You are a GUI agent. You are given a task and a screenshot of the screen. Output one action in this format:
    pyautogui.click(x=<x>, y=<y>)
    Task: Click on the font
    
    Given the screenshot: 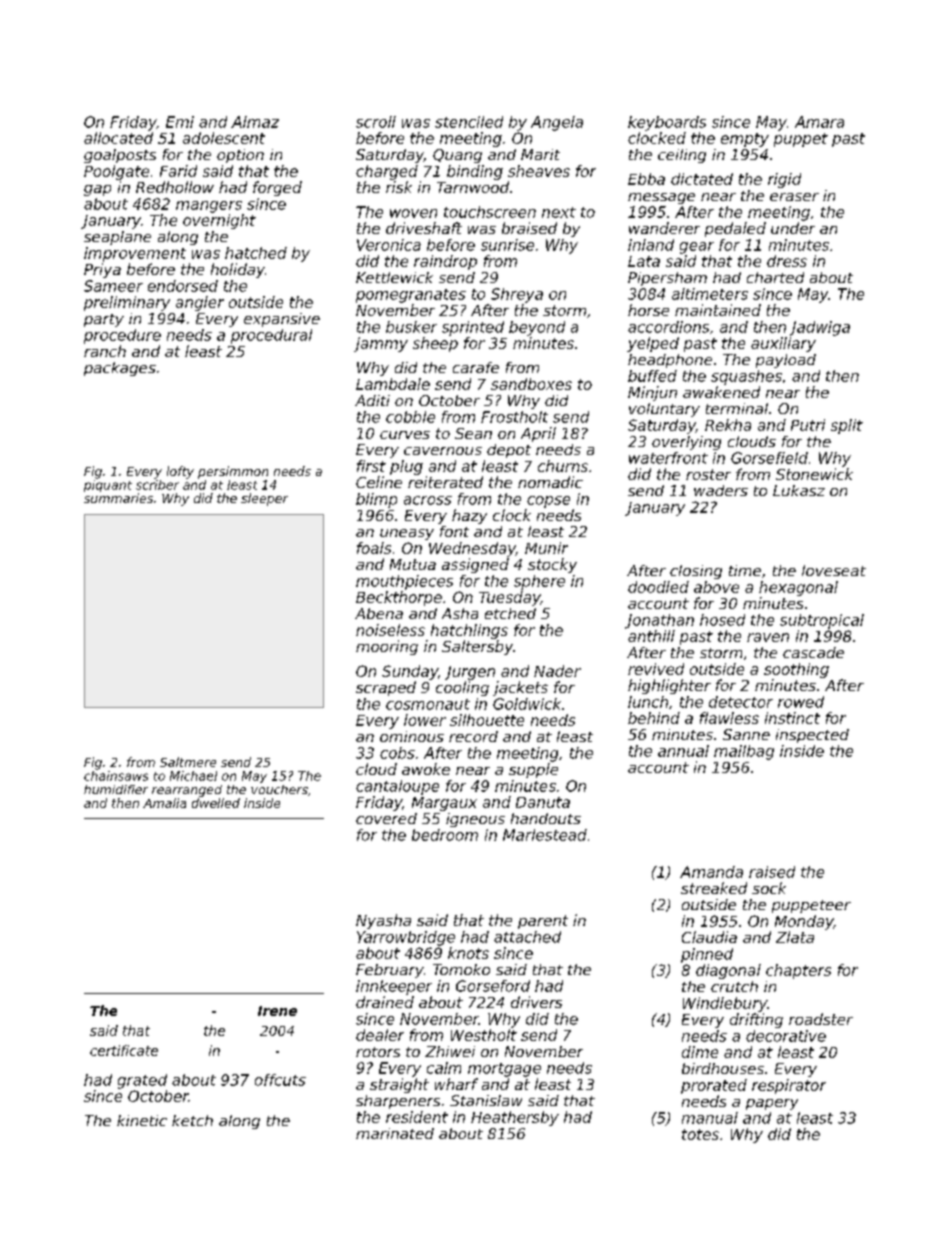 What is the action you would take?
    pyautogui.click(x=454, y=531)
